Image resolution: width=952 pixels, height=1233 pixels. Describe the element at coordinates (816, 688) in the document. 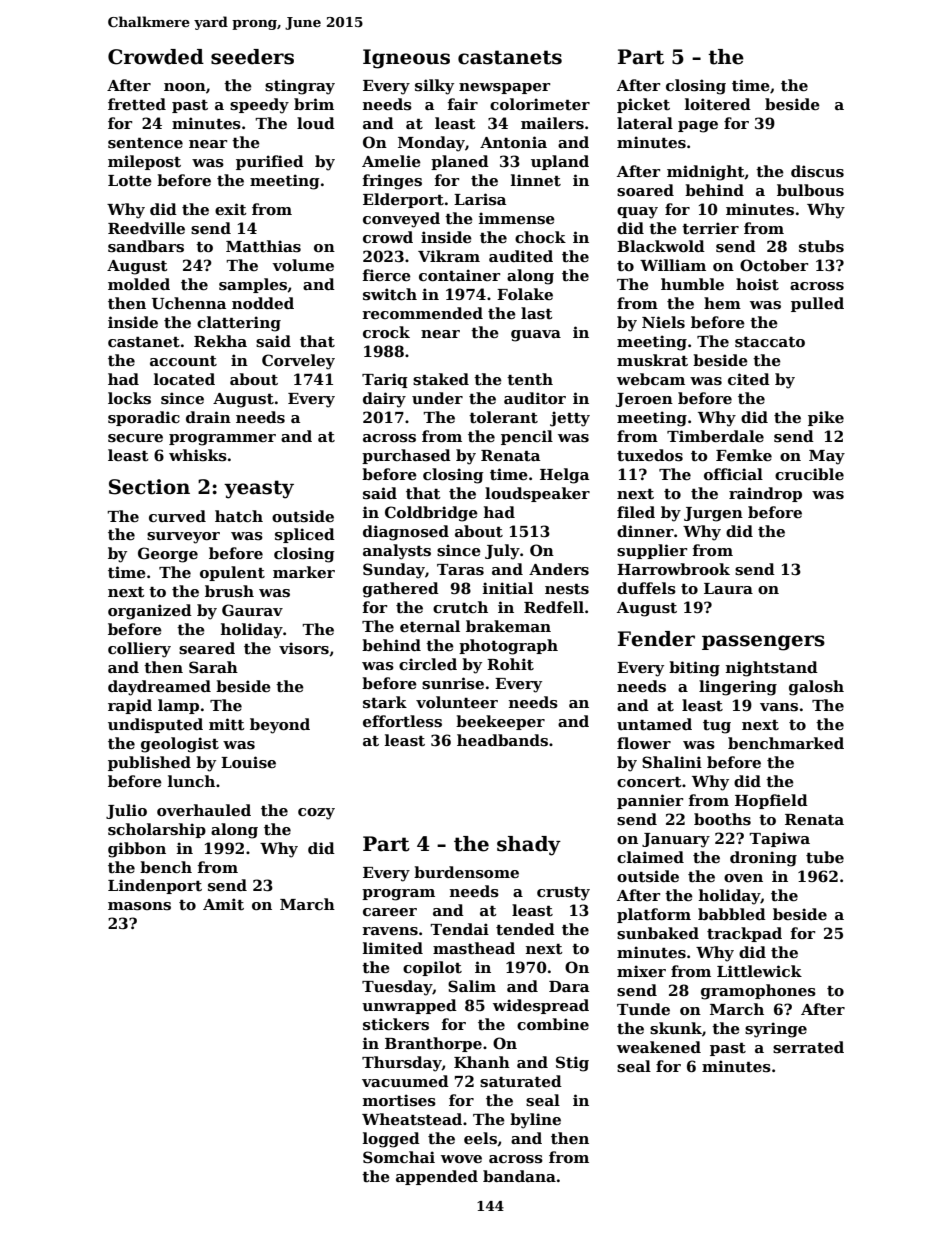

I see `galosh` at that location.
